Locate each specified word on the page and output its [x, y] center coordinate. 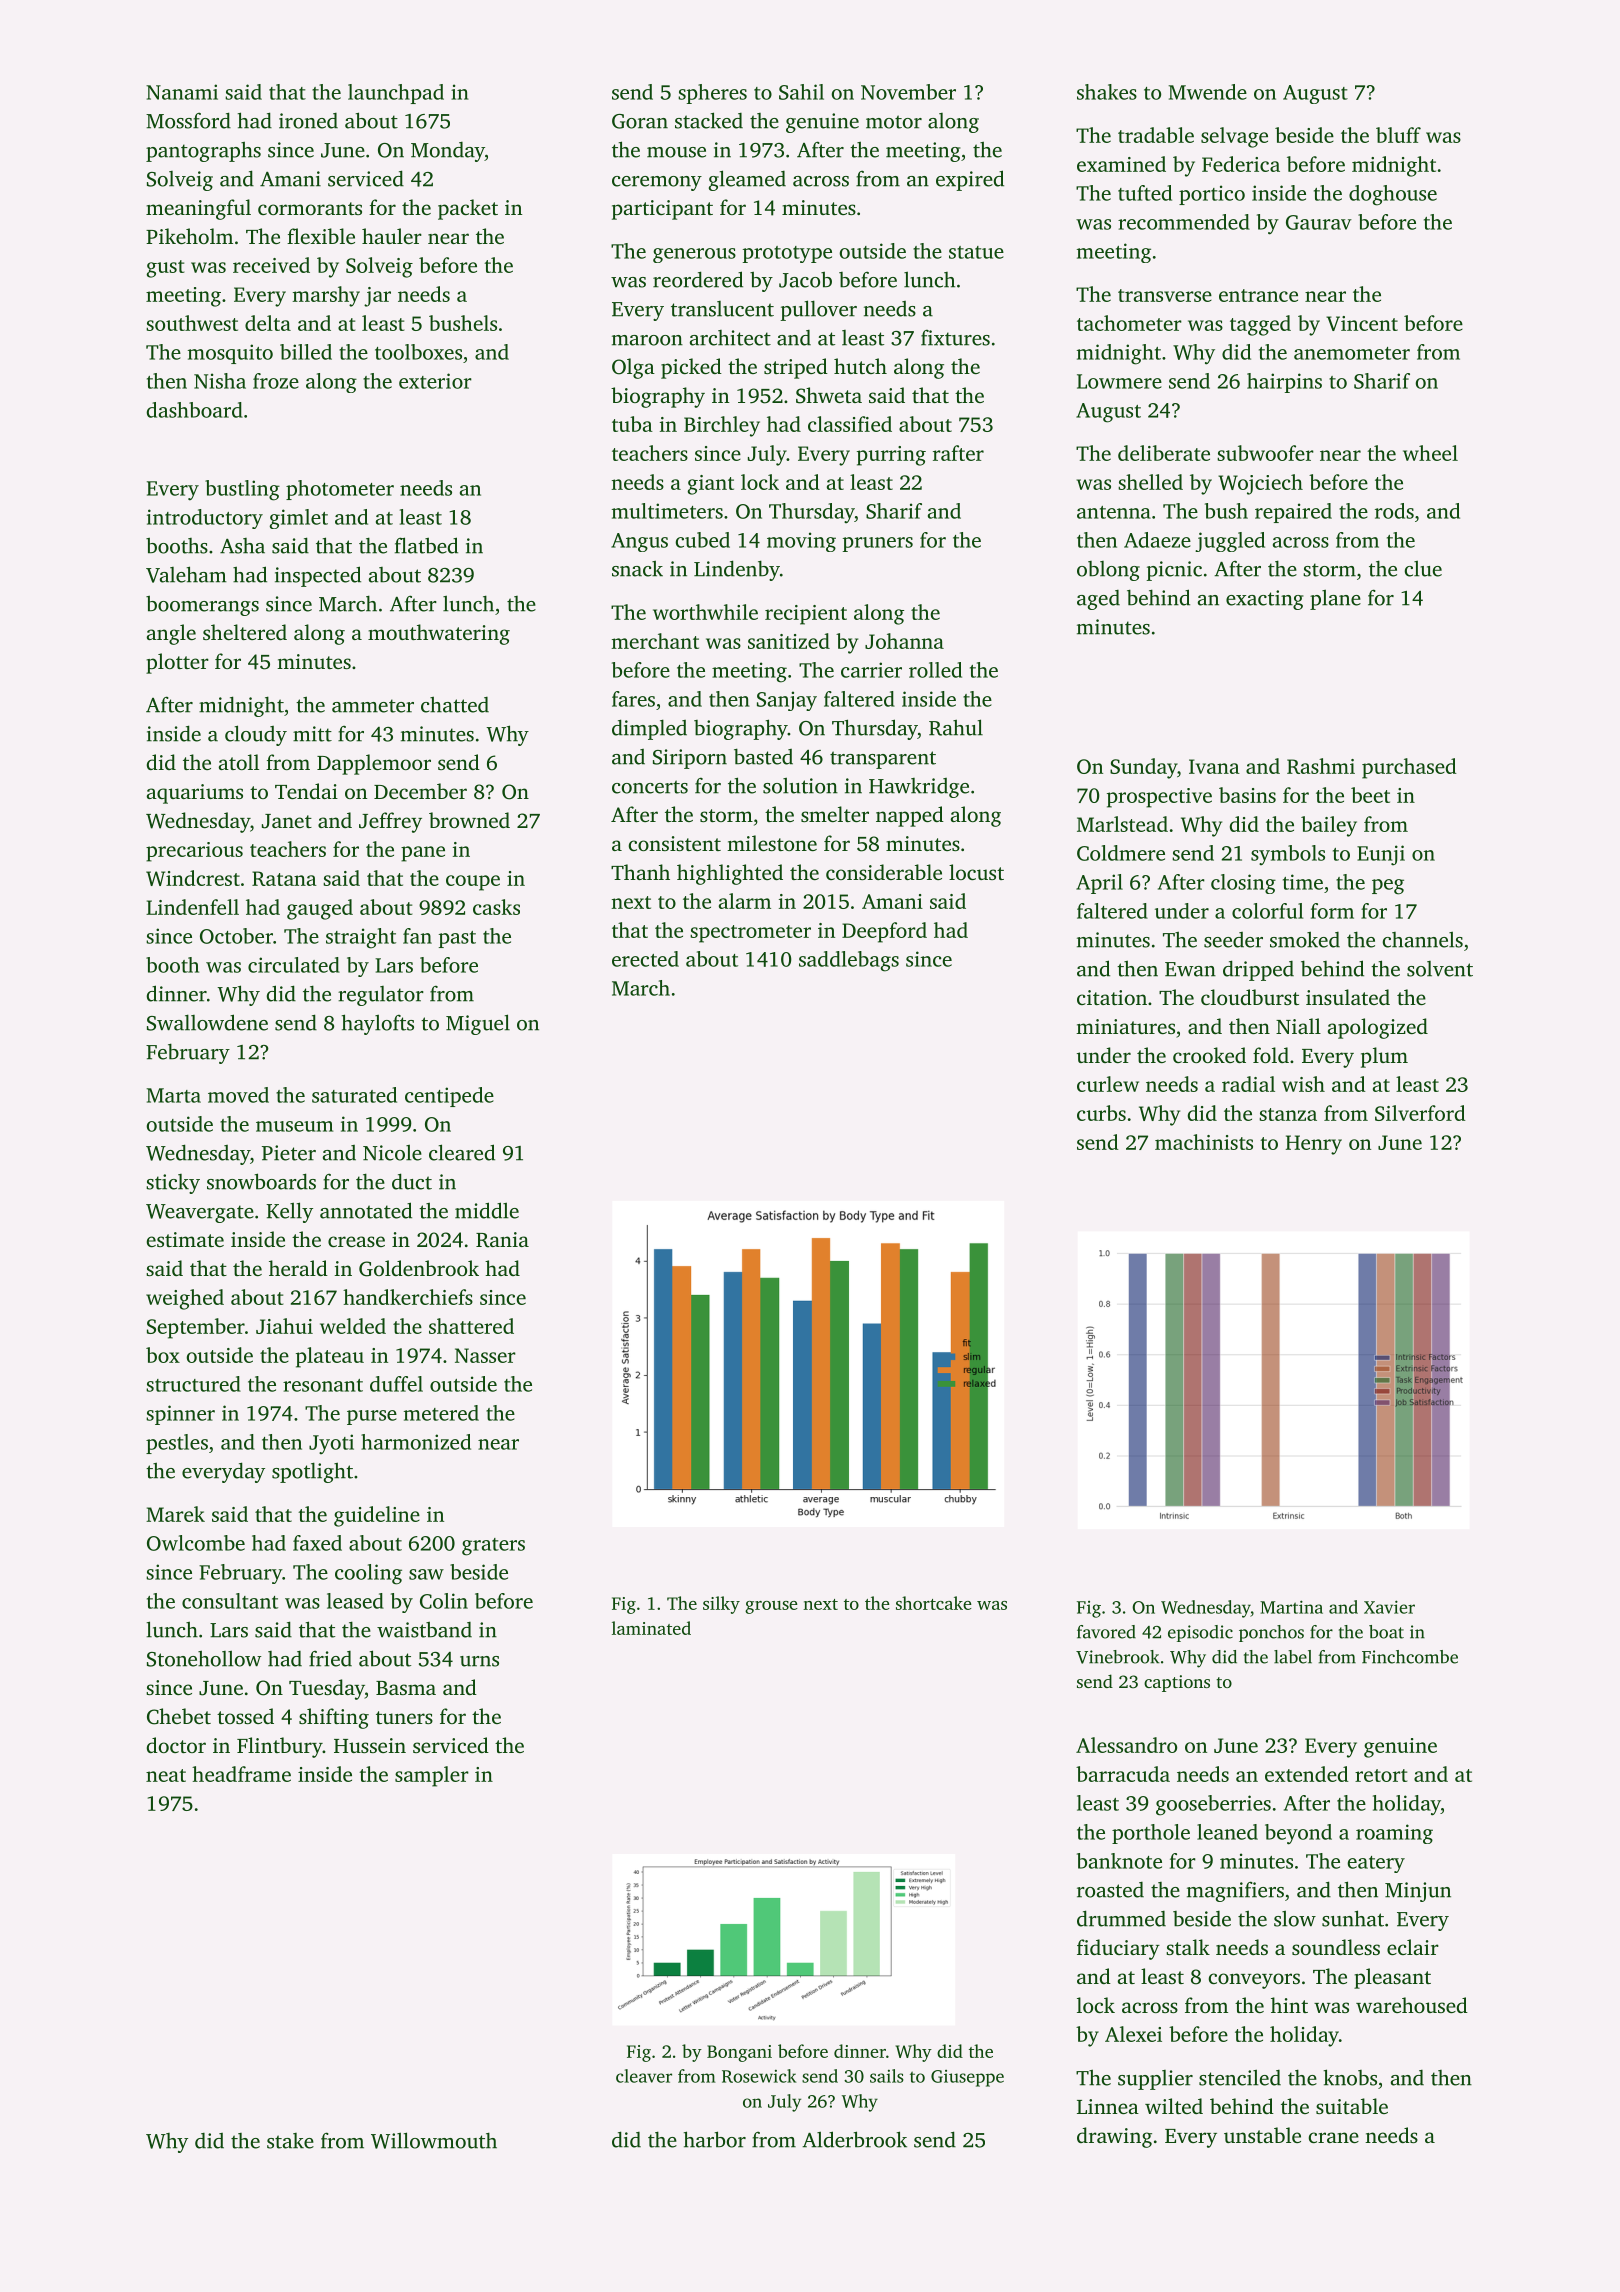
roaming [1394, 1834]
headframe [241, 1774]
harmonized [416, 1442]
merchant [655, 641]
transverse [1165, 295]
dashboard [194, 410]
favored [1106, 1632]
